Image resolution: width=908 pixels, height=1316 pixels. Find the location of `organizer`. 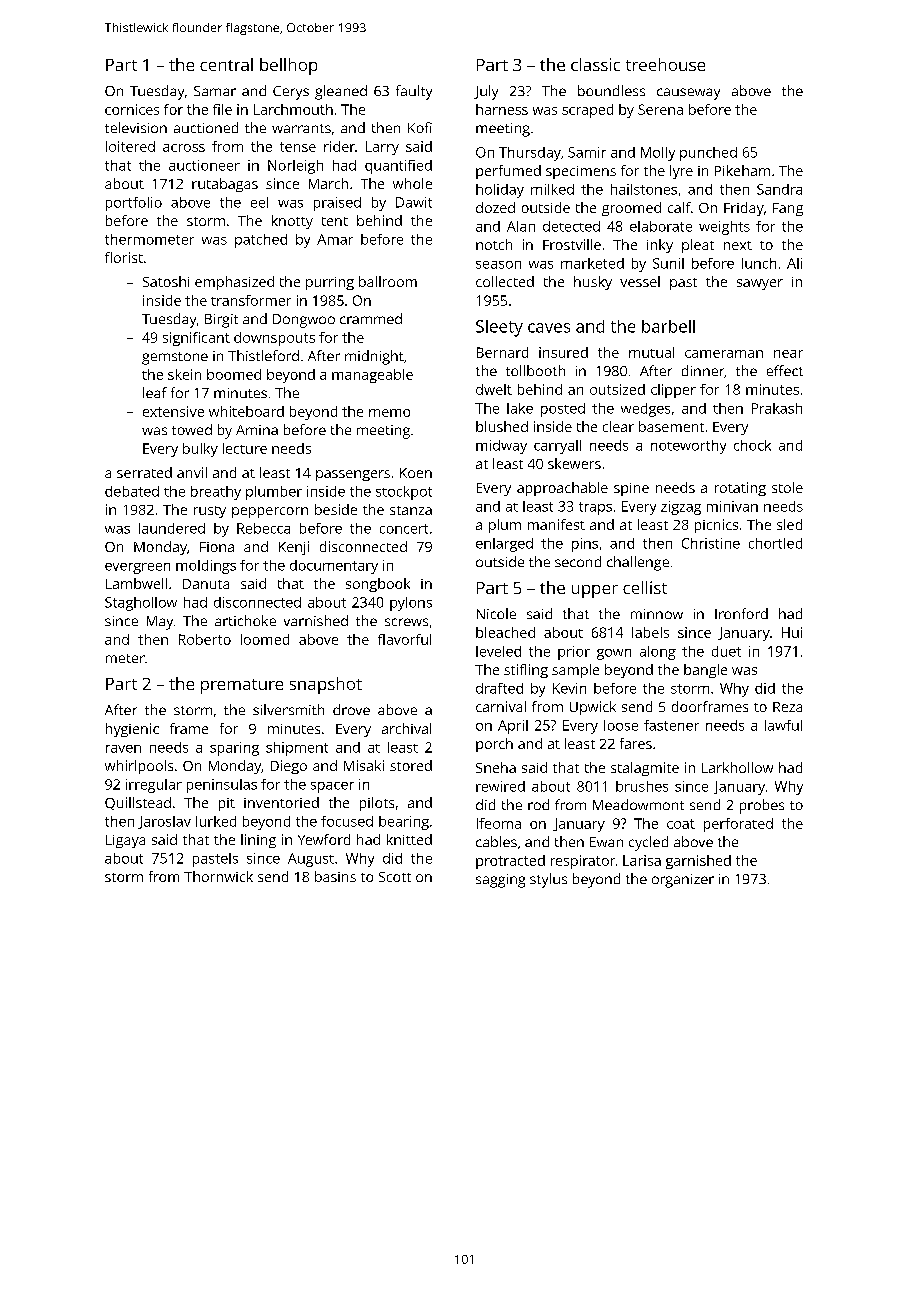

organizer is located at coordinates (683, 881).
